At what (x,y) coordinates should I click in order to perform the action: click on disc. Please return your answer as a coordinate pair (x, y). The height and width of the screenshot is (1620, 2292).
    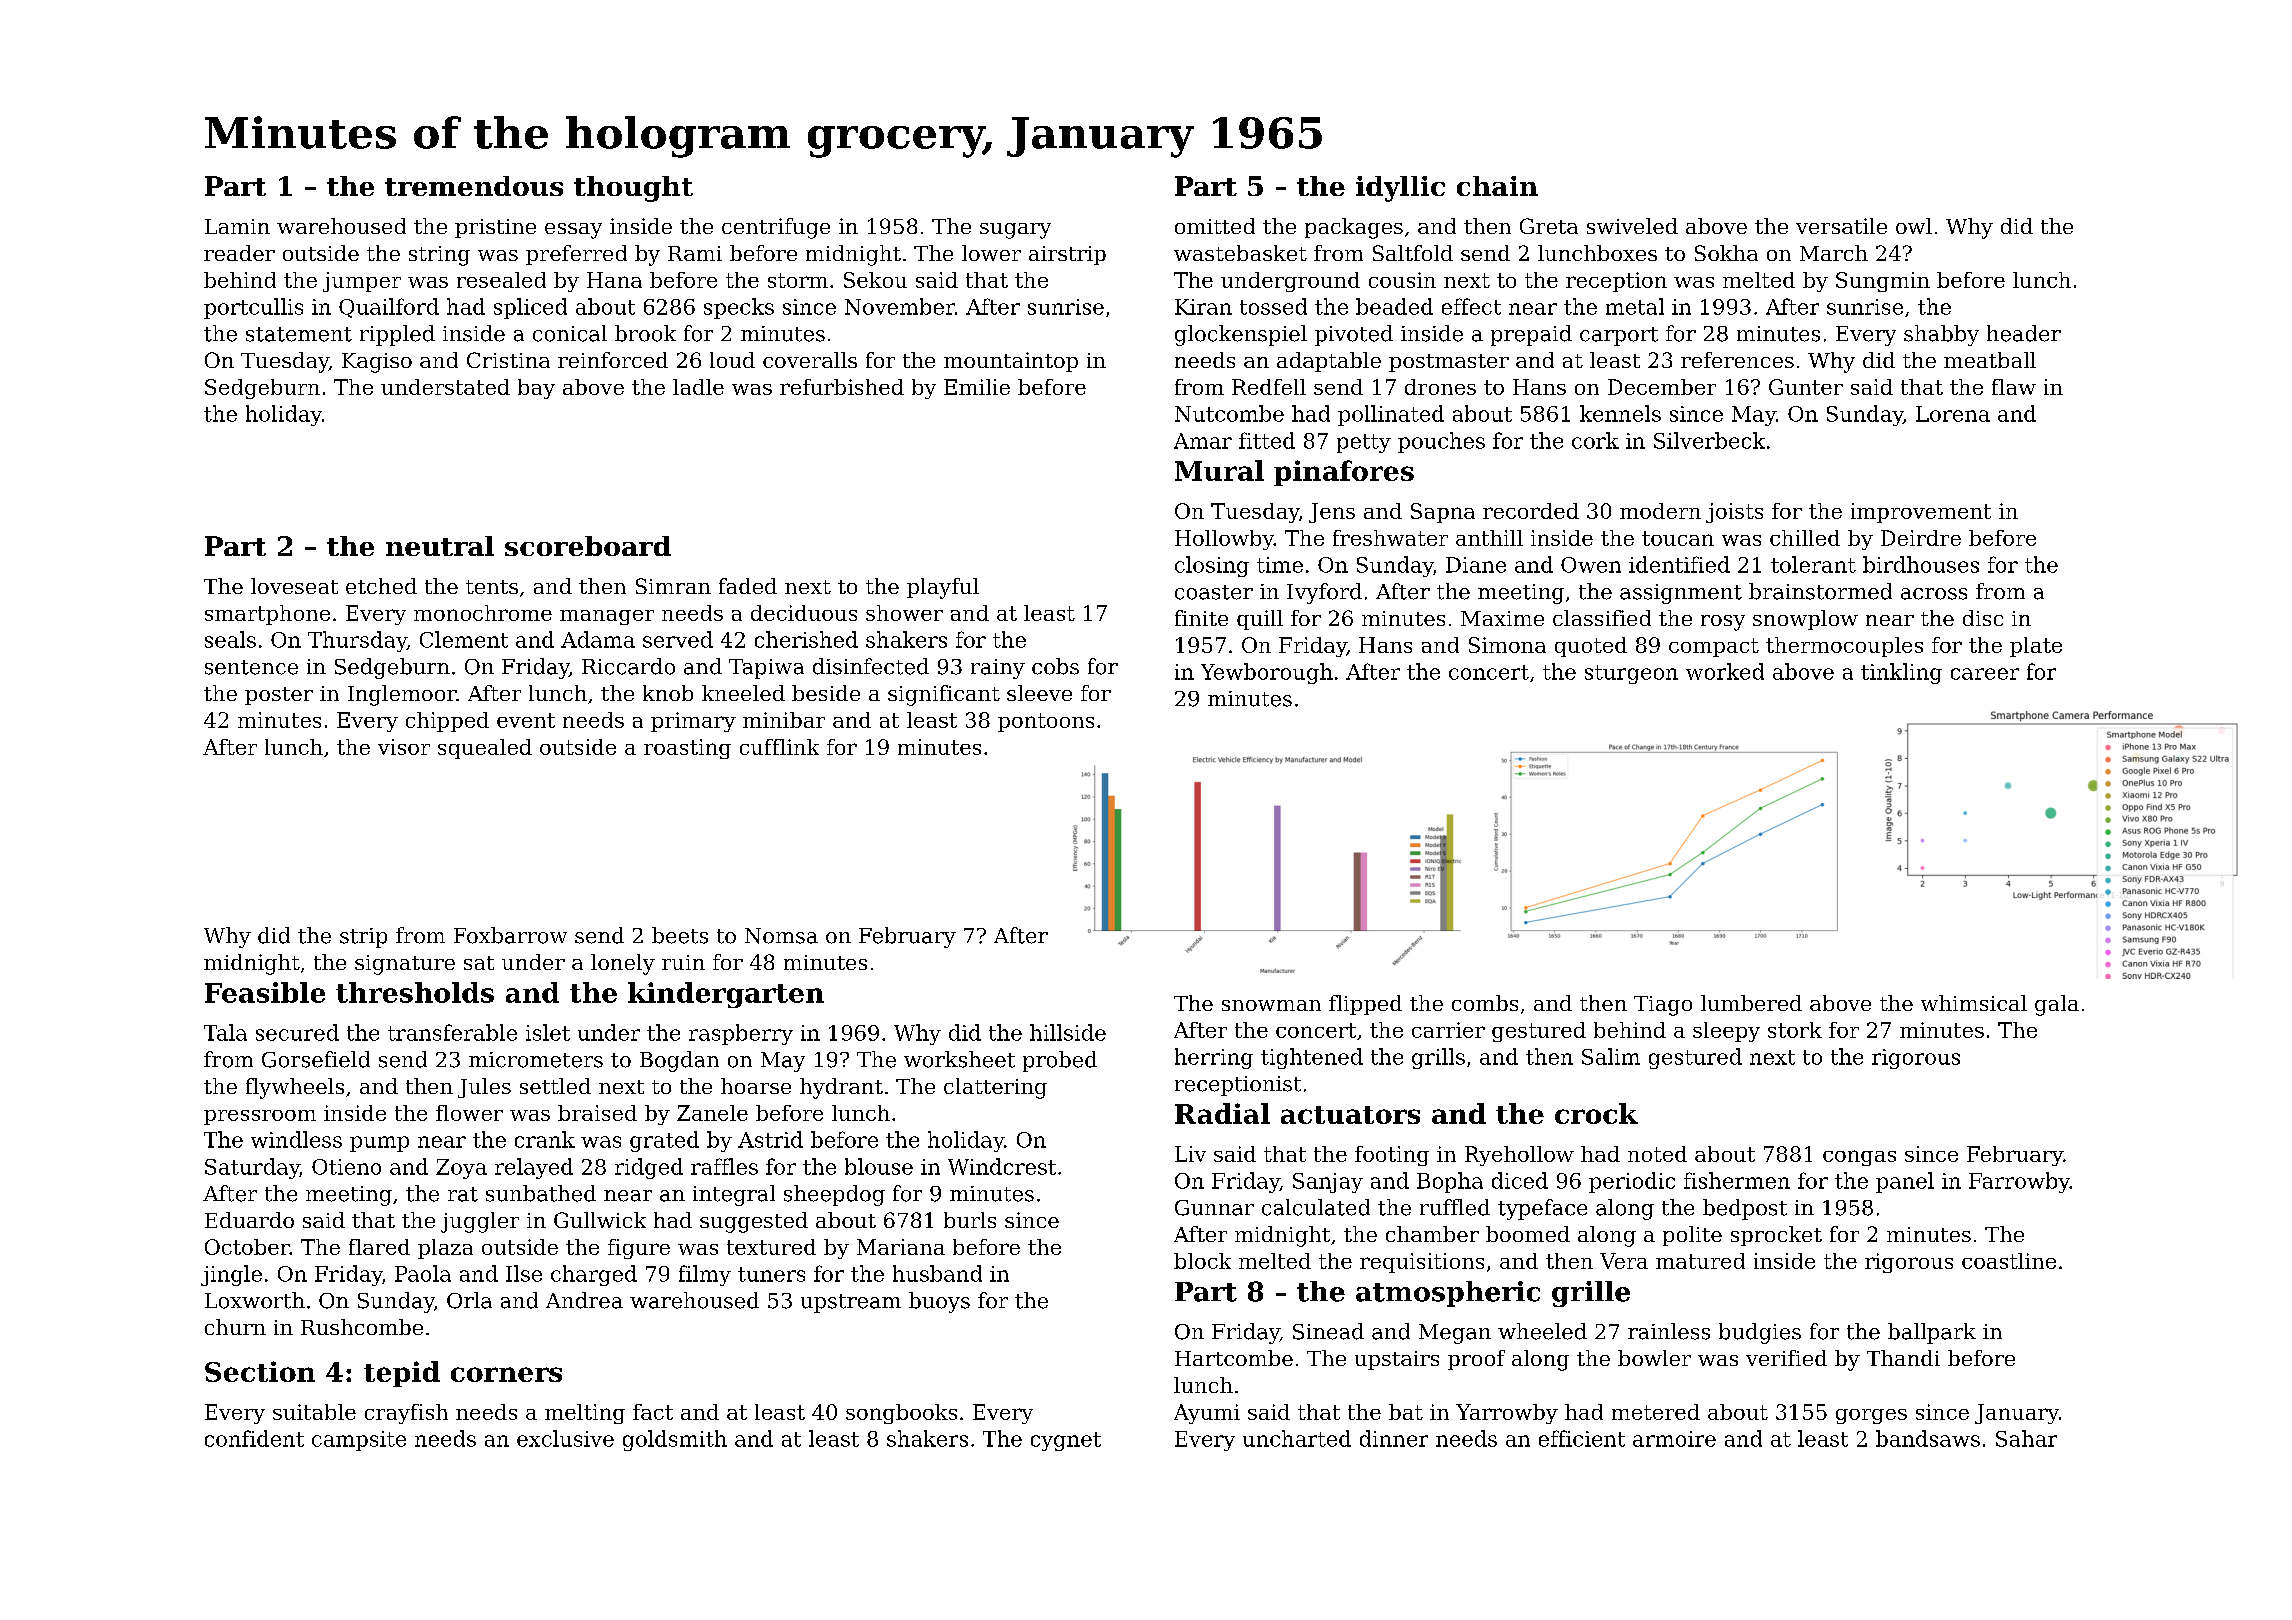
    Looking at the image, I should click on (1983, 618).
